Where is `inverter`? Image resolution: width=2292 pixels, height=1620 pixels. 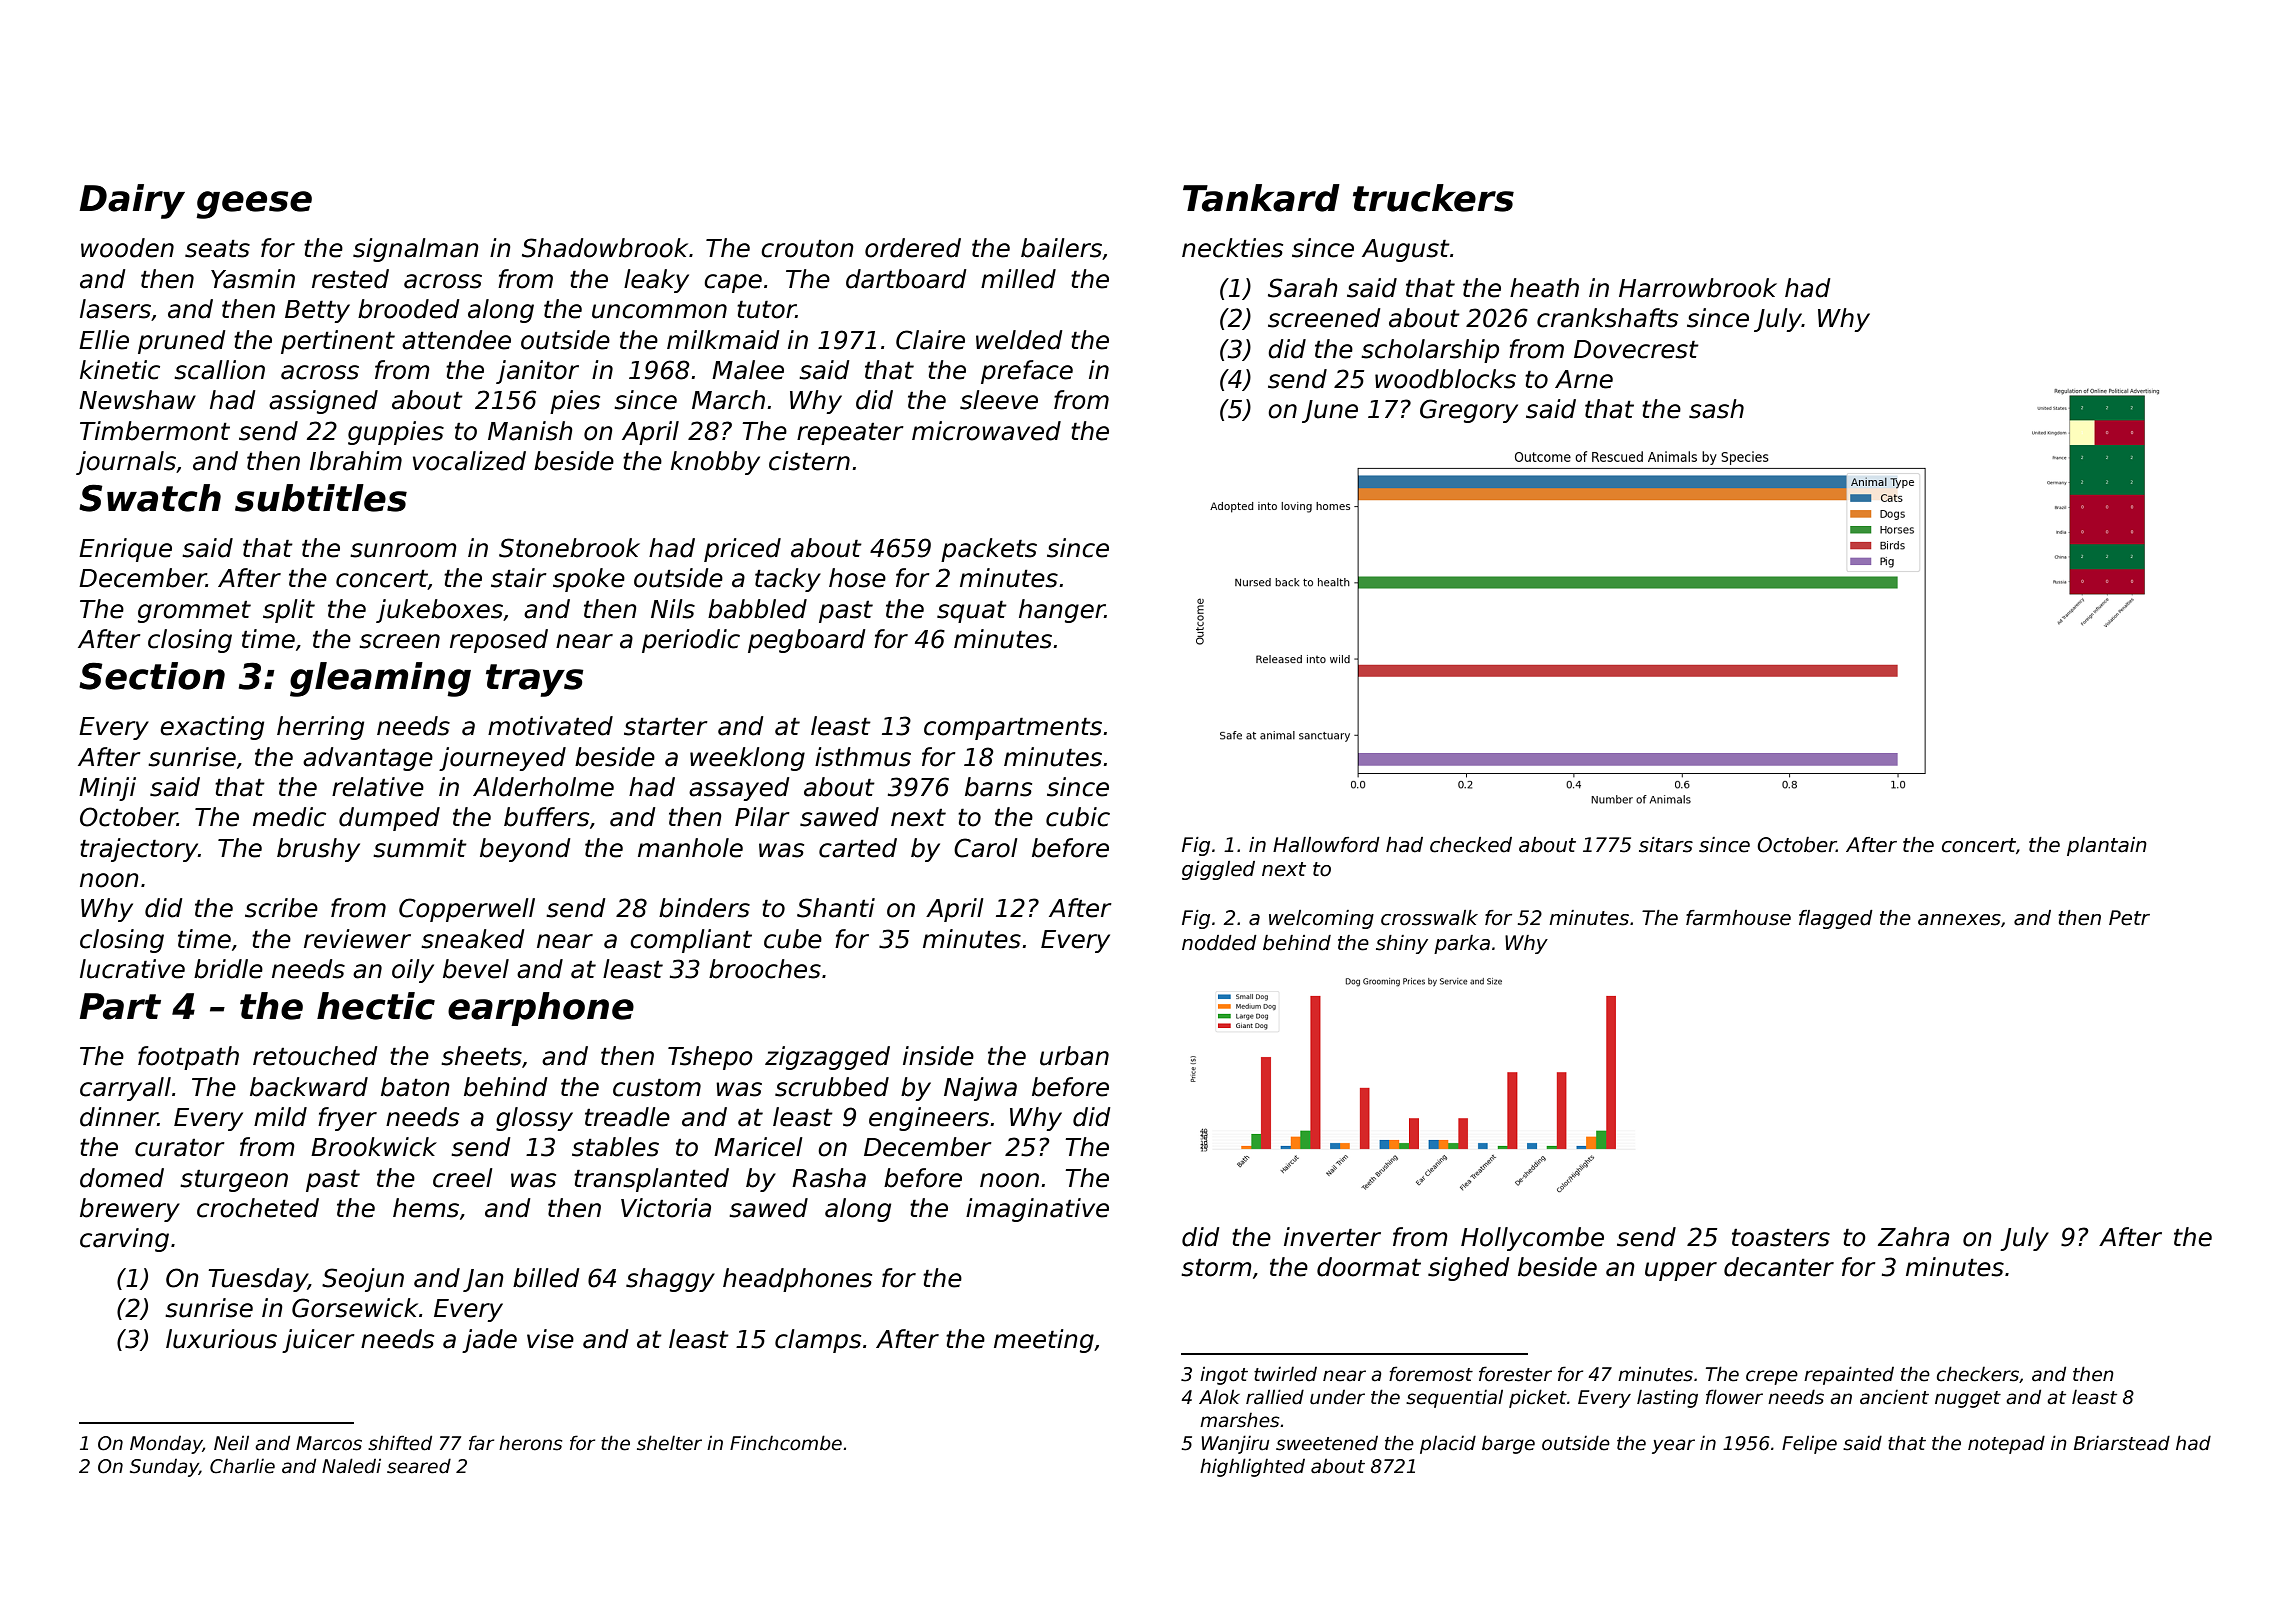
inverter is located at coordinates (1332, 1237).
